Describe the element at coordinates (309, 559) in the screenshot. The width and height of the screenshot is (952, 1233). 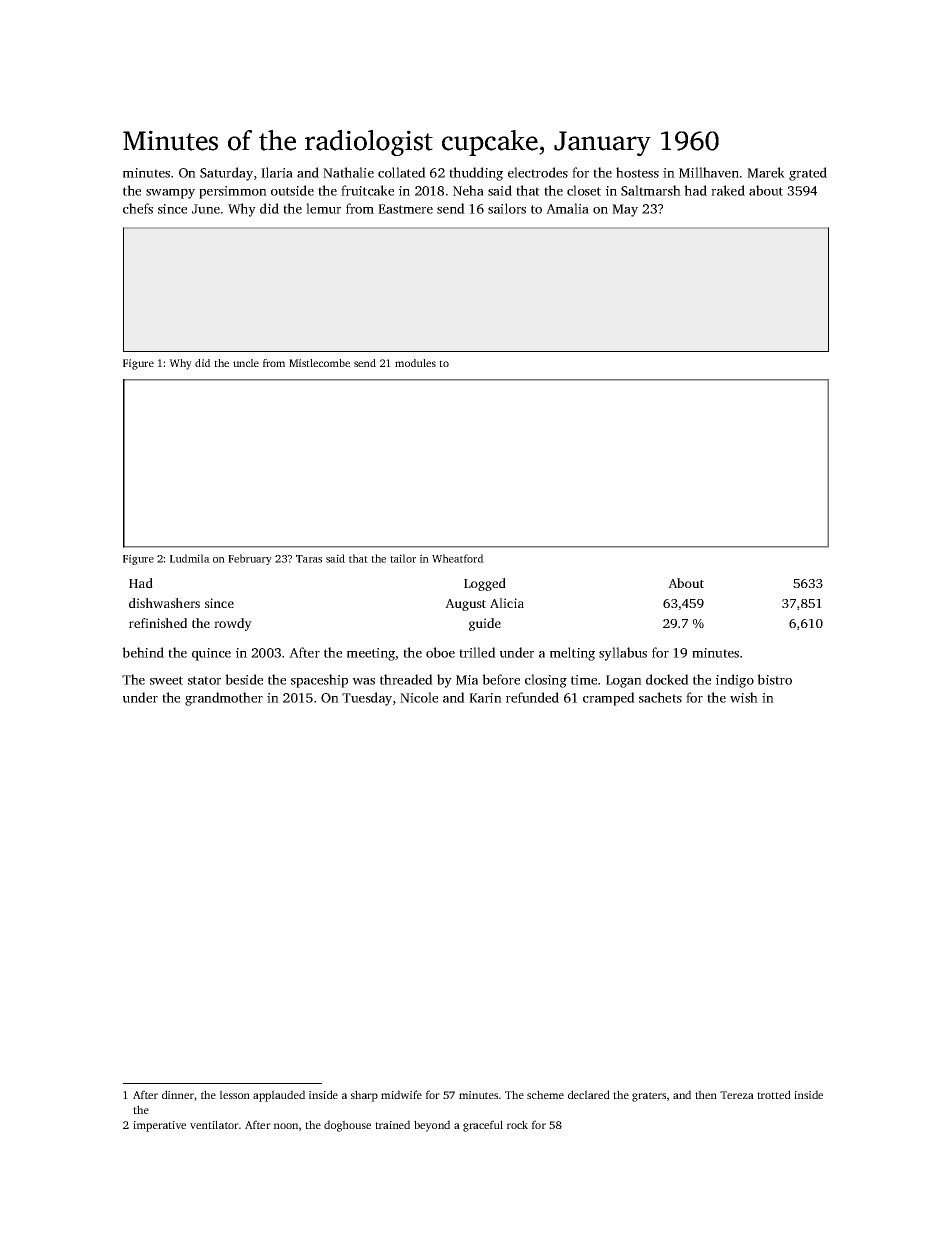
I see `Taras` at that location.
